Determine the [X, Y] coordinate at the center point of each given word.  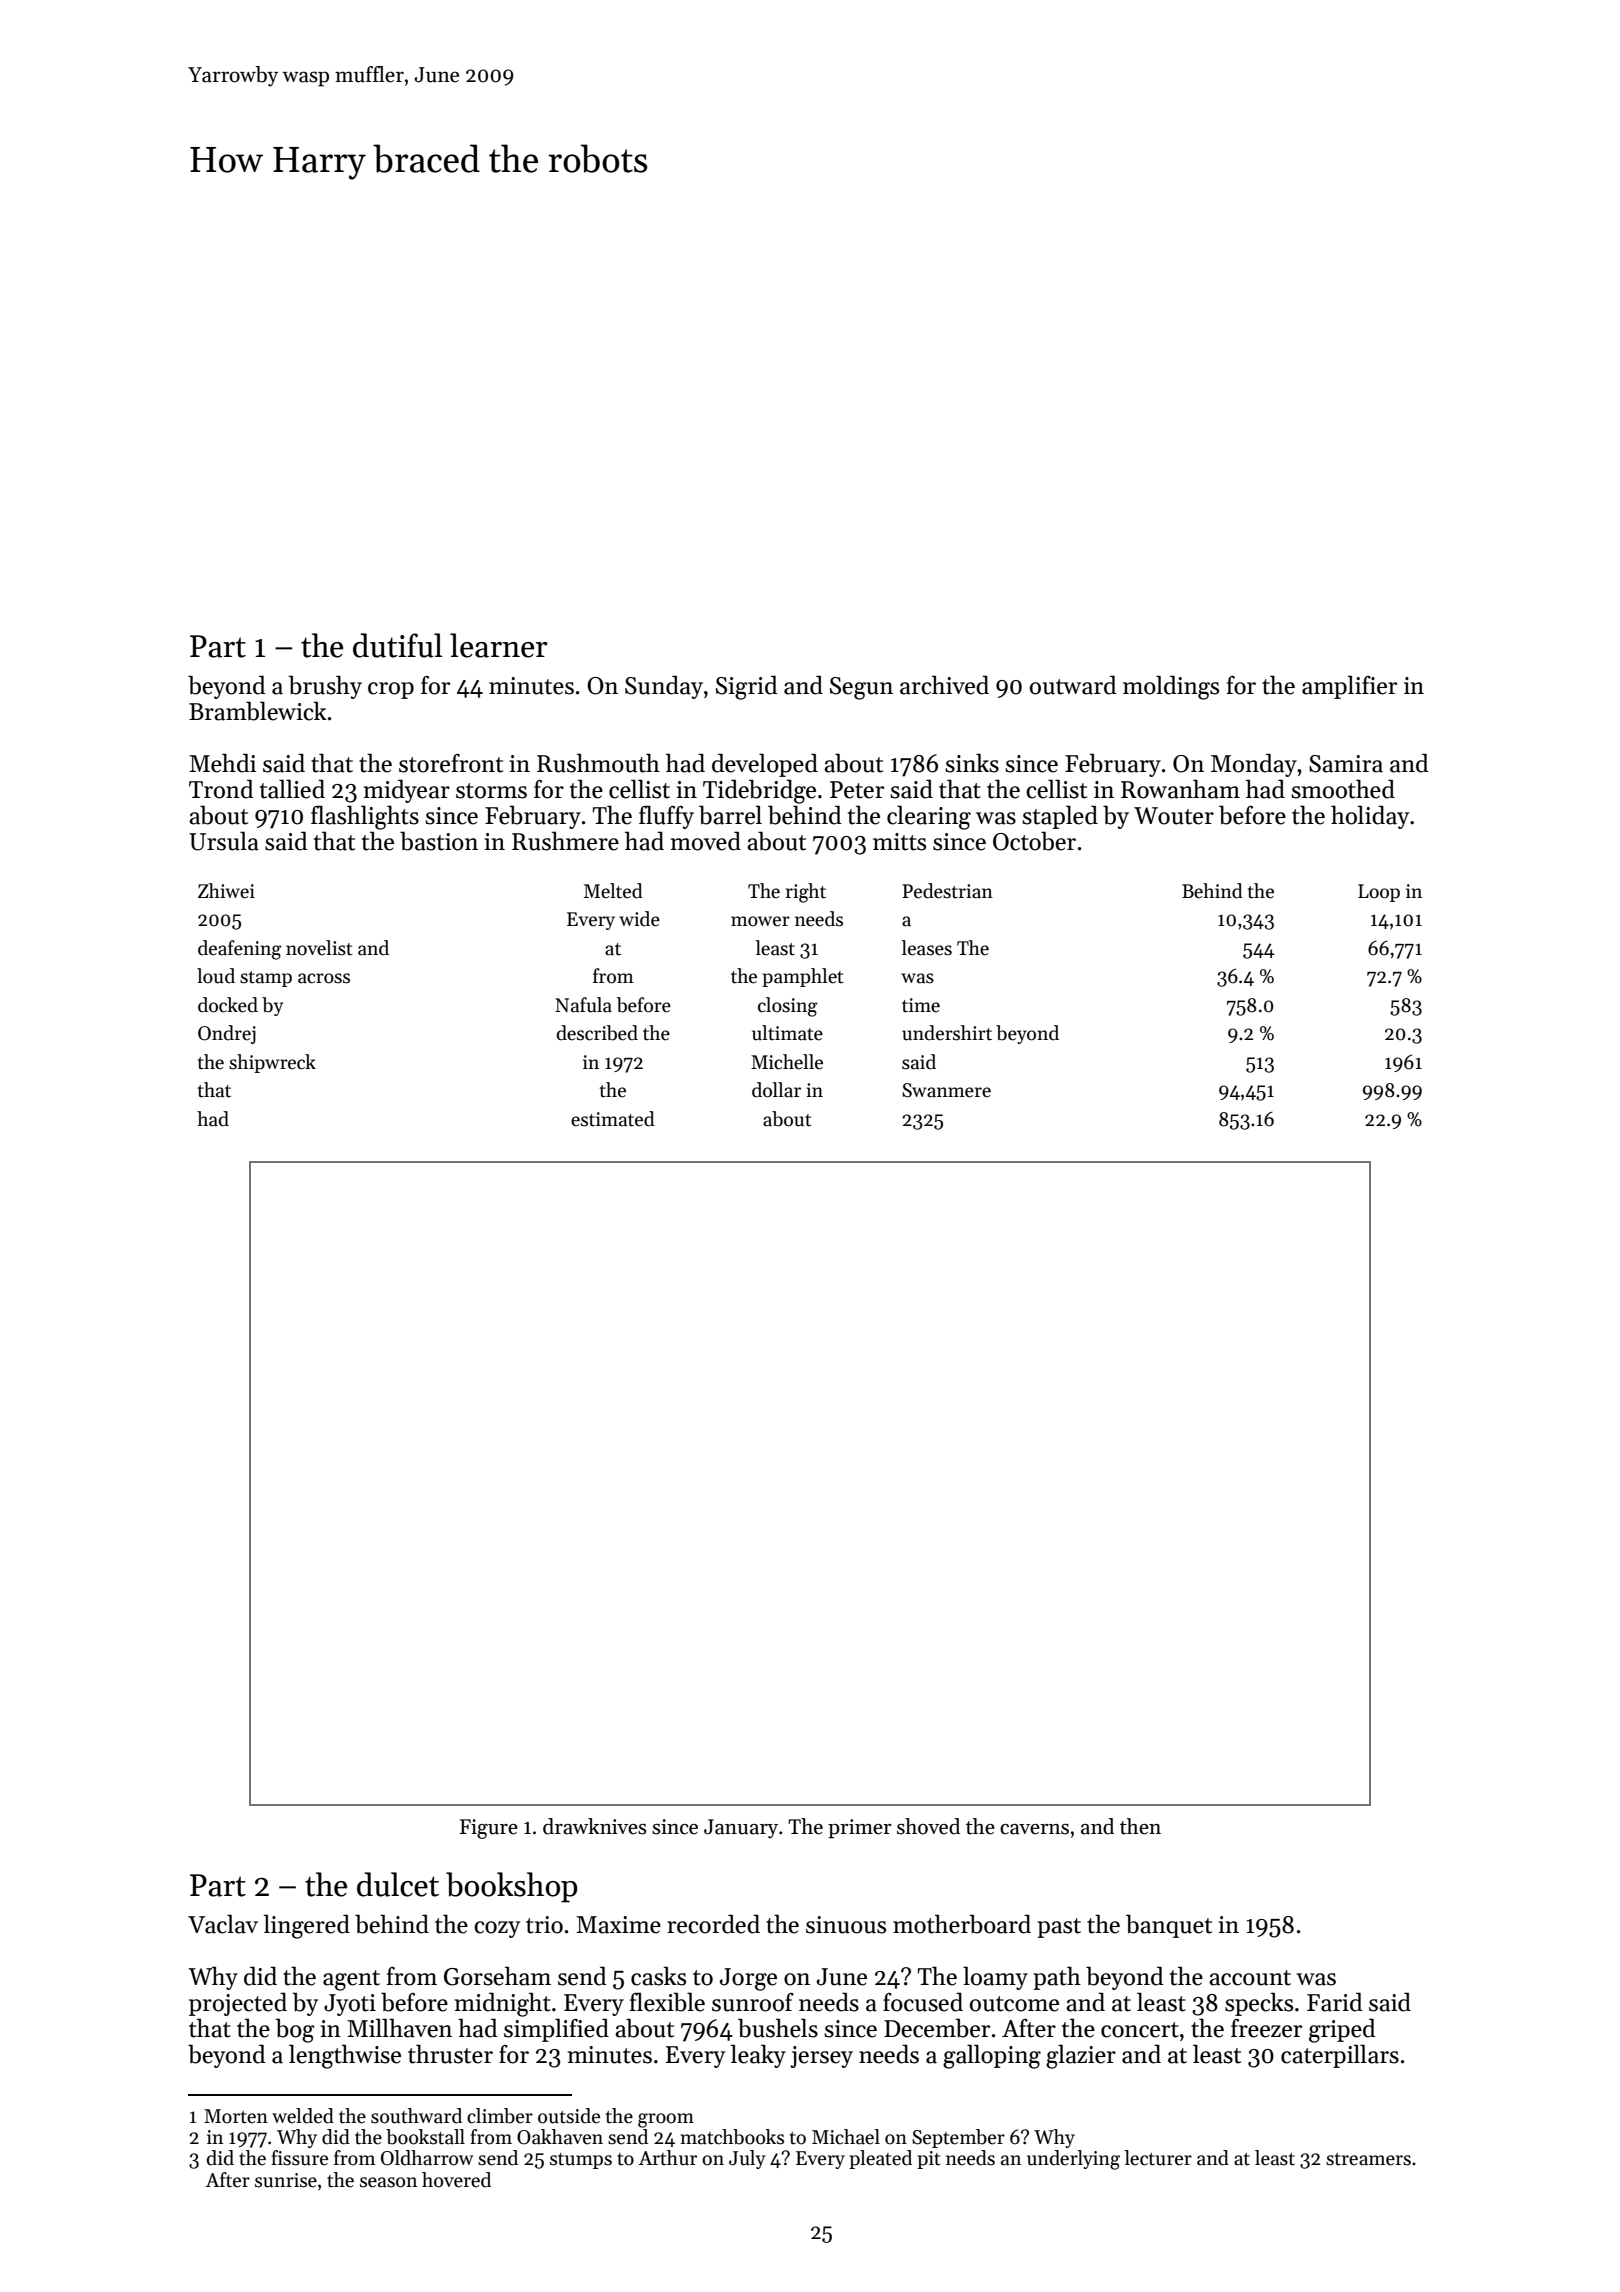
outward [1073, 685]
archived [944, 685]
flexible [667, 2002]
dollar [776, 1090]
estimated [613, 1119]
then [1140, 1826]
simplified [556, 2030]
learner [499, 645]
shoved [928, 1826]
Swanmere [946, 1090]
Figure [488, 1829]
